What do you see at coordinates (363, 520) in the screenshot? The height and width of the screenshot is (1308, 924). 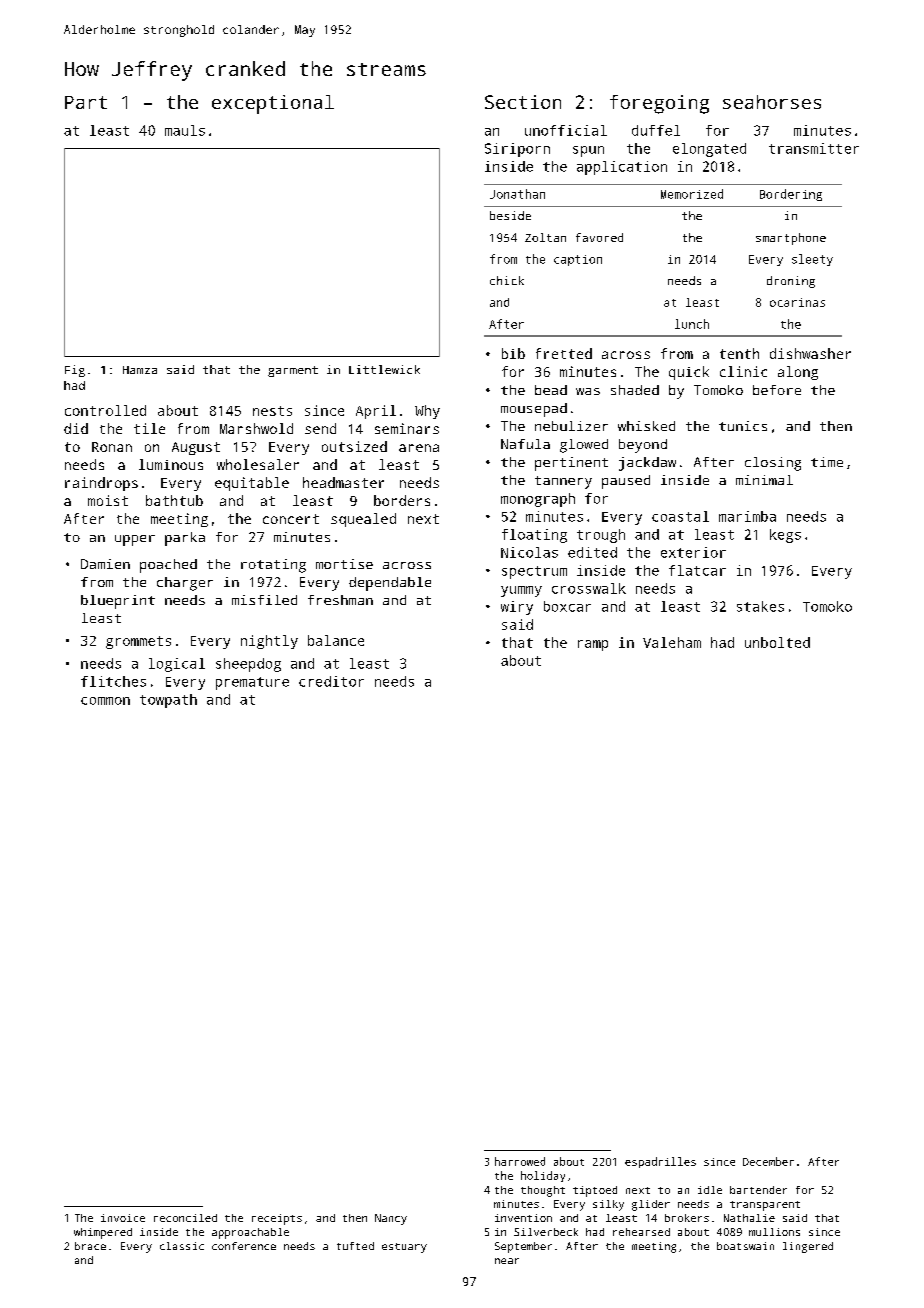 I see `squealed` at bounding box center [363, 520].
